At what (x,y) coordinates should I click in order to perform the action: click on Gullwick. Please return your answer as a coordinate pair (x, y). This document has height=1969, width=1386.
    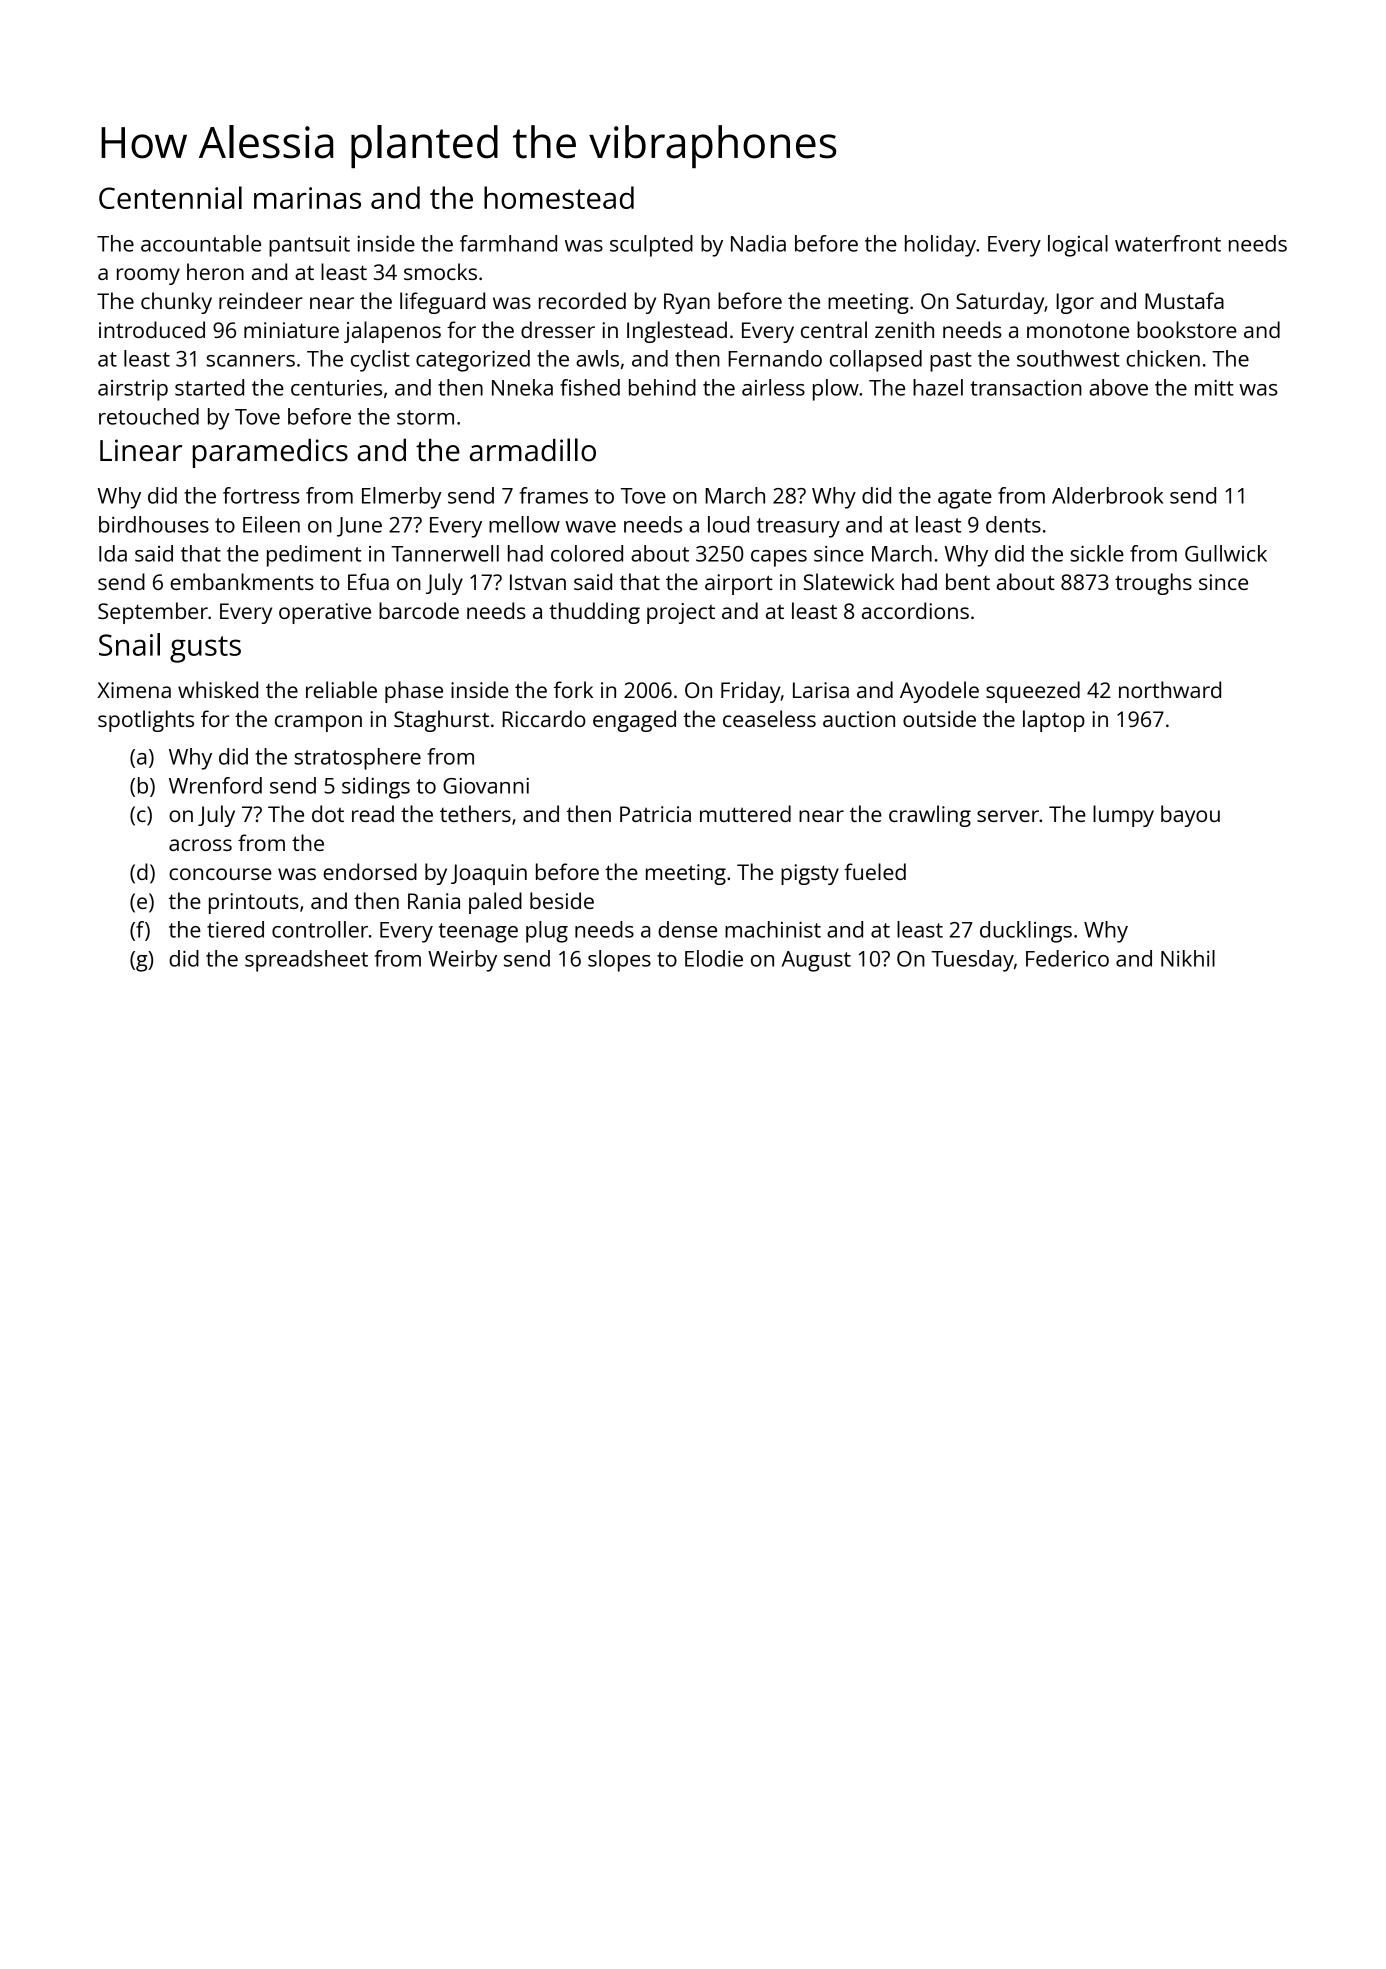
    Looking at the image, I should click on (1226, 553).
